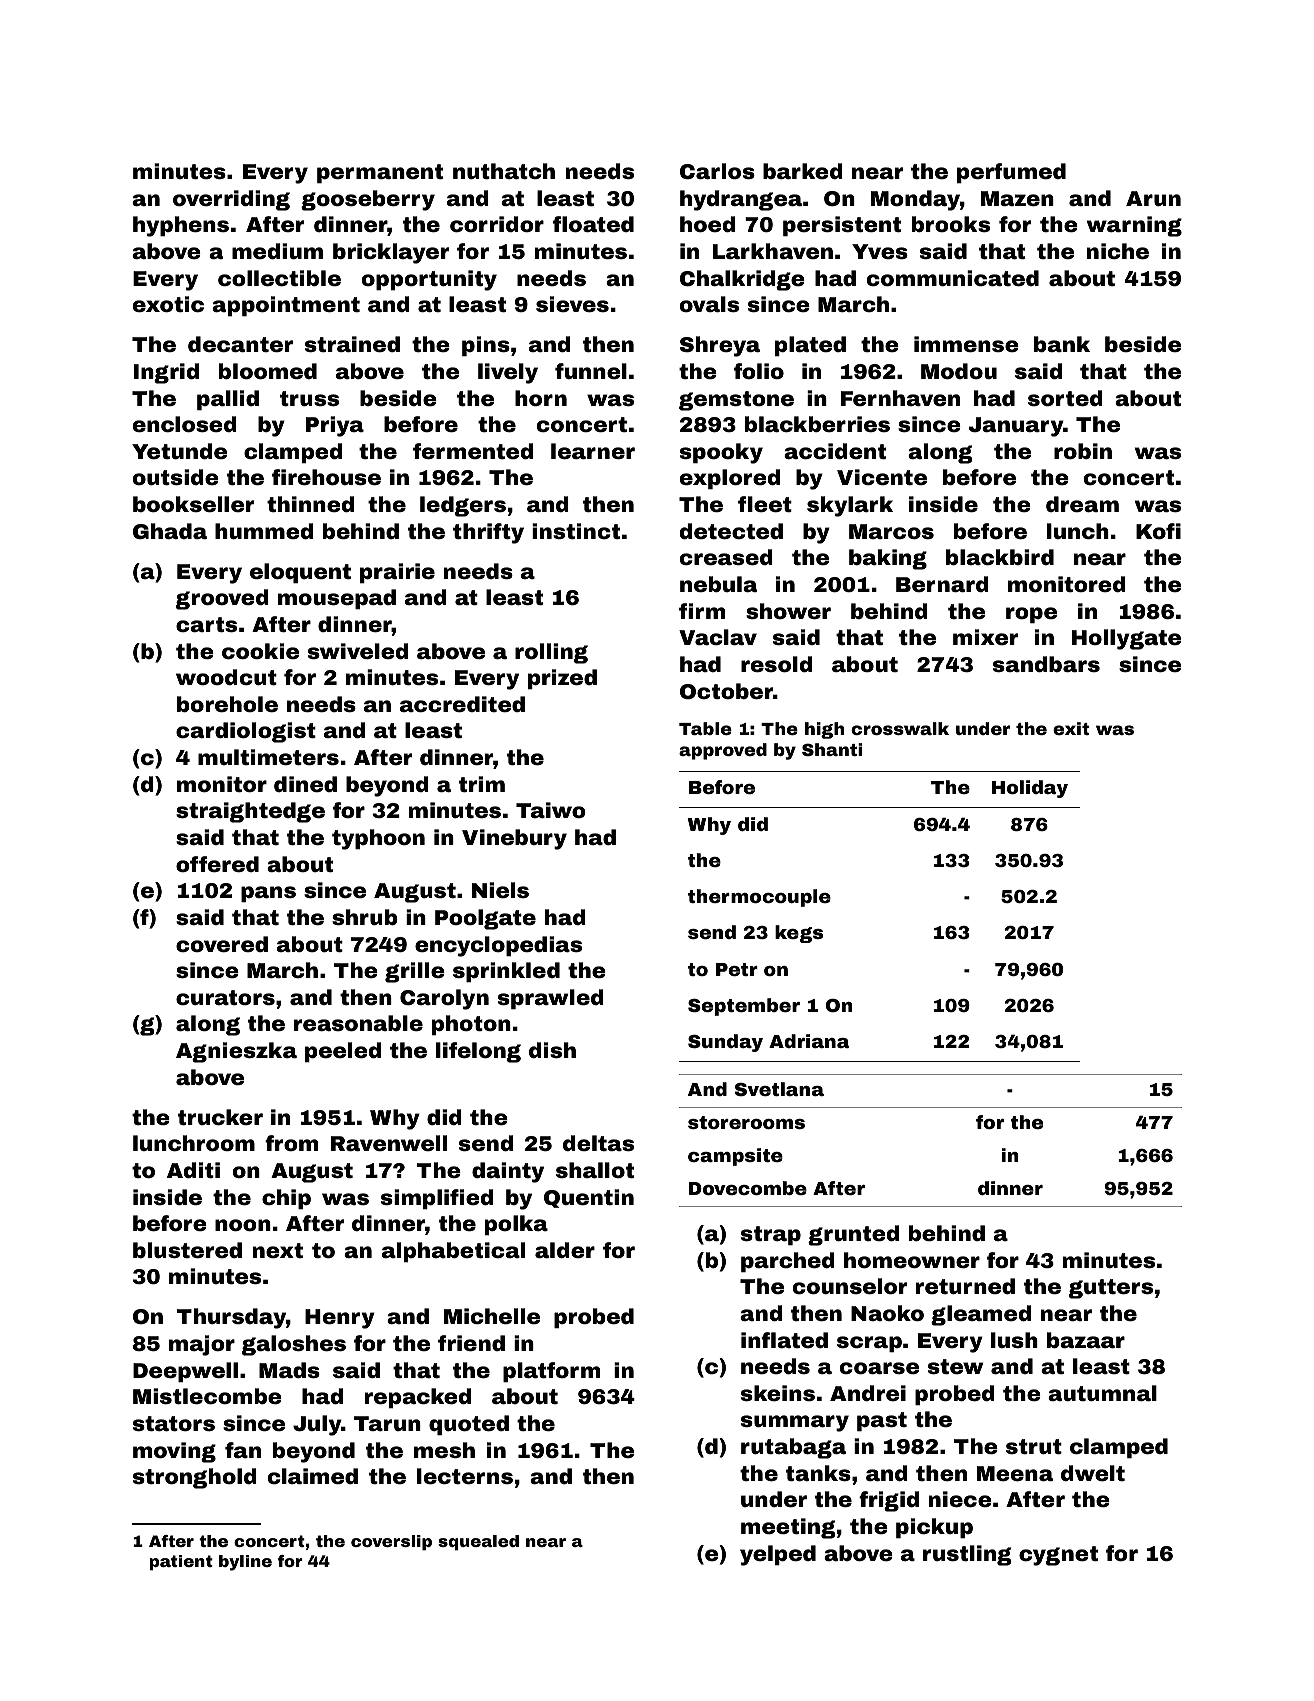 This document has width=1314, height=1701. What do you see at coordinates (1065, 398) in the document?
I see `sorted` at bounding box center [1065, 398].
